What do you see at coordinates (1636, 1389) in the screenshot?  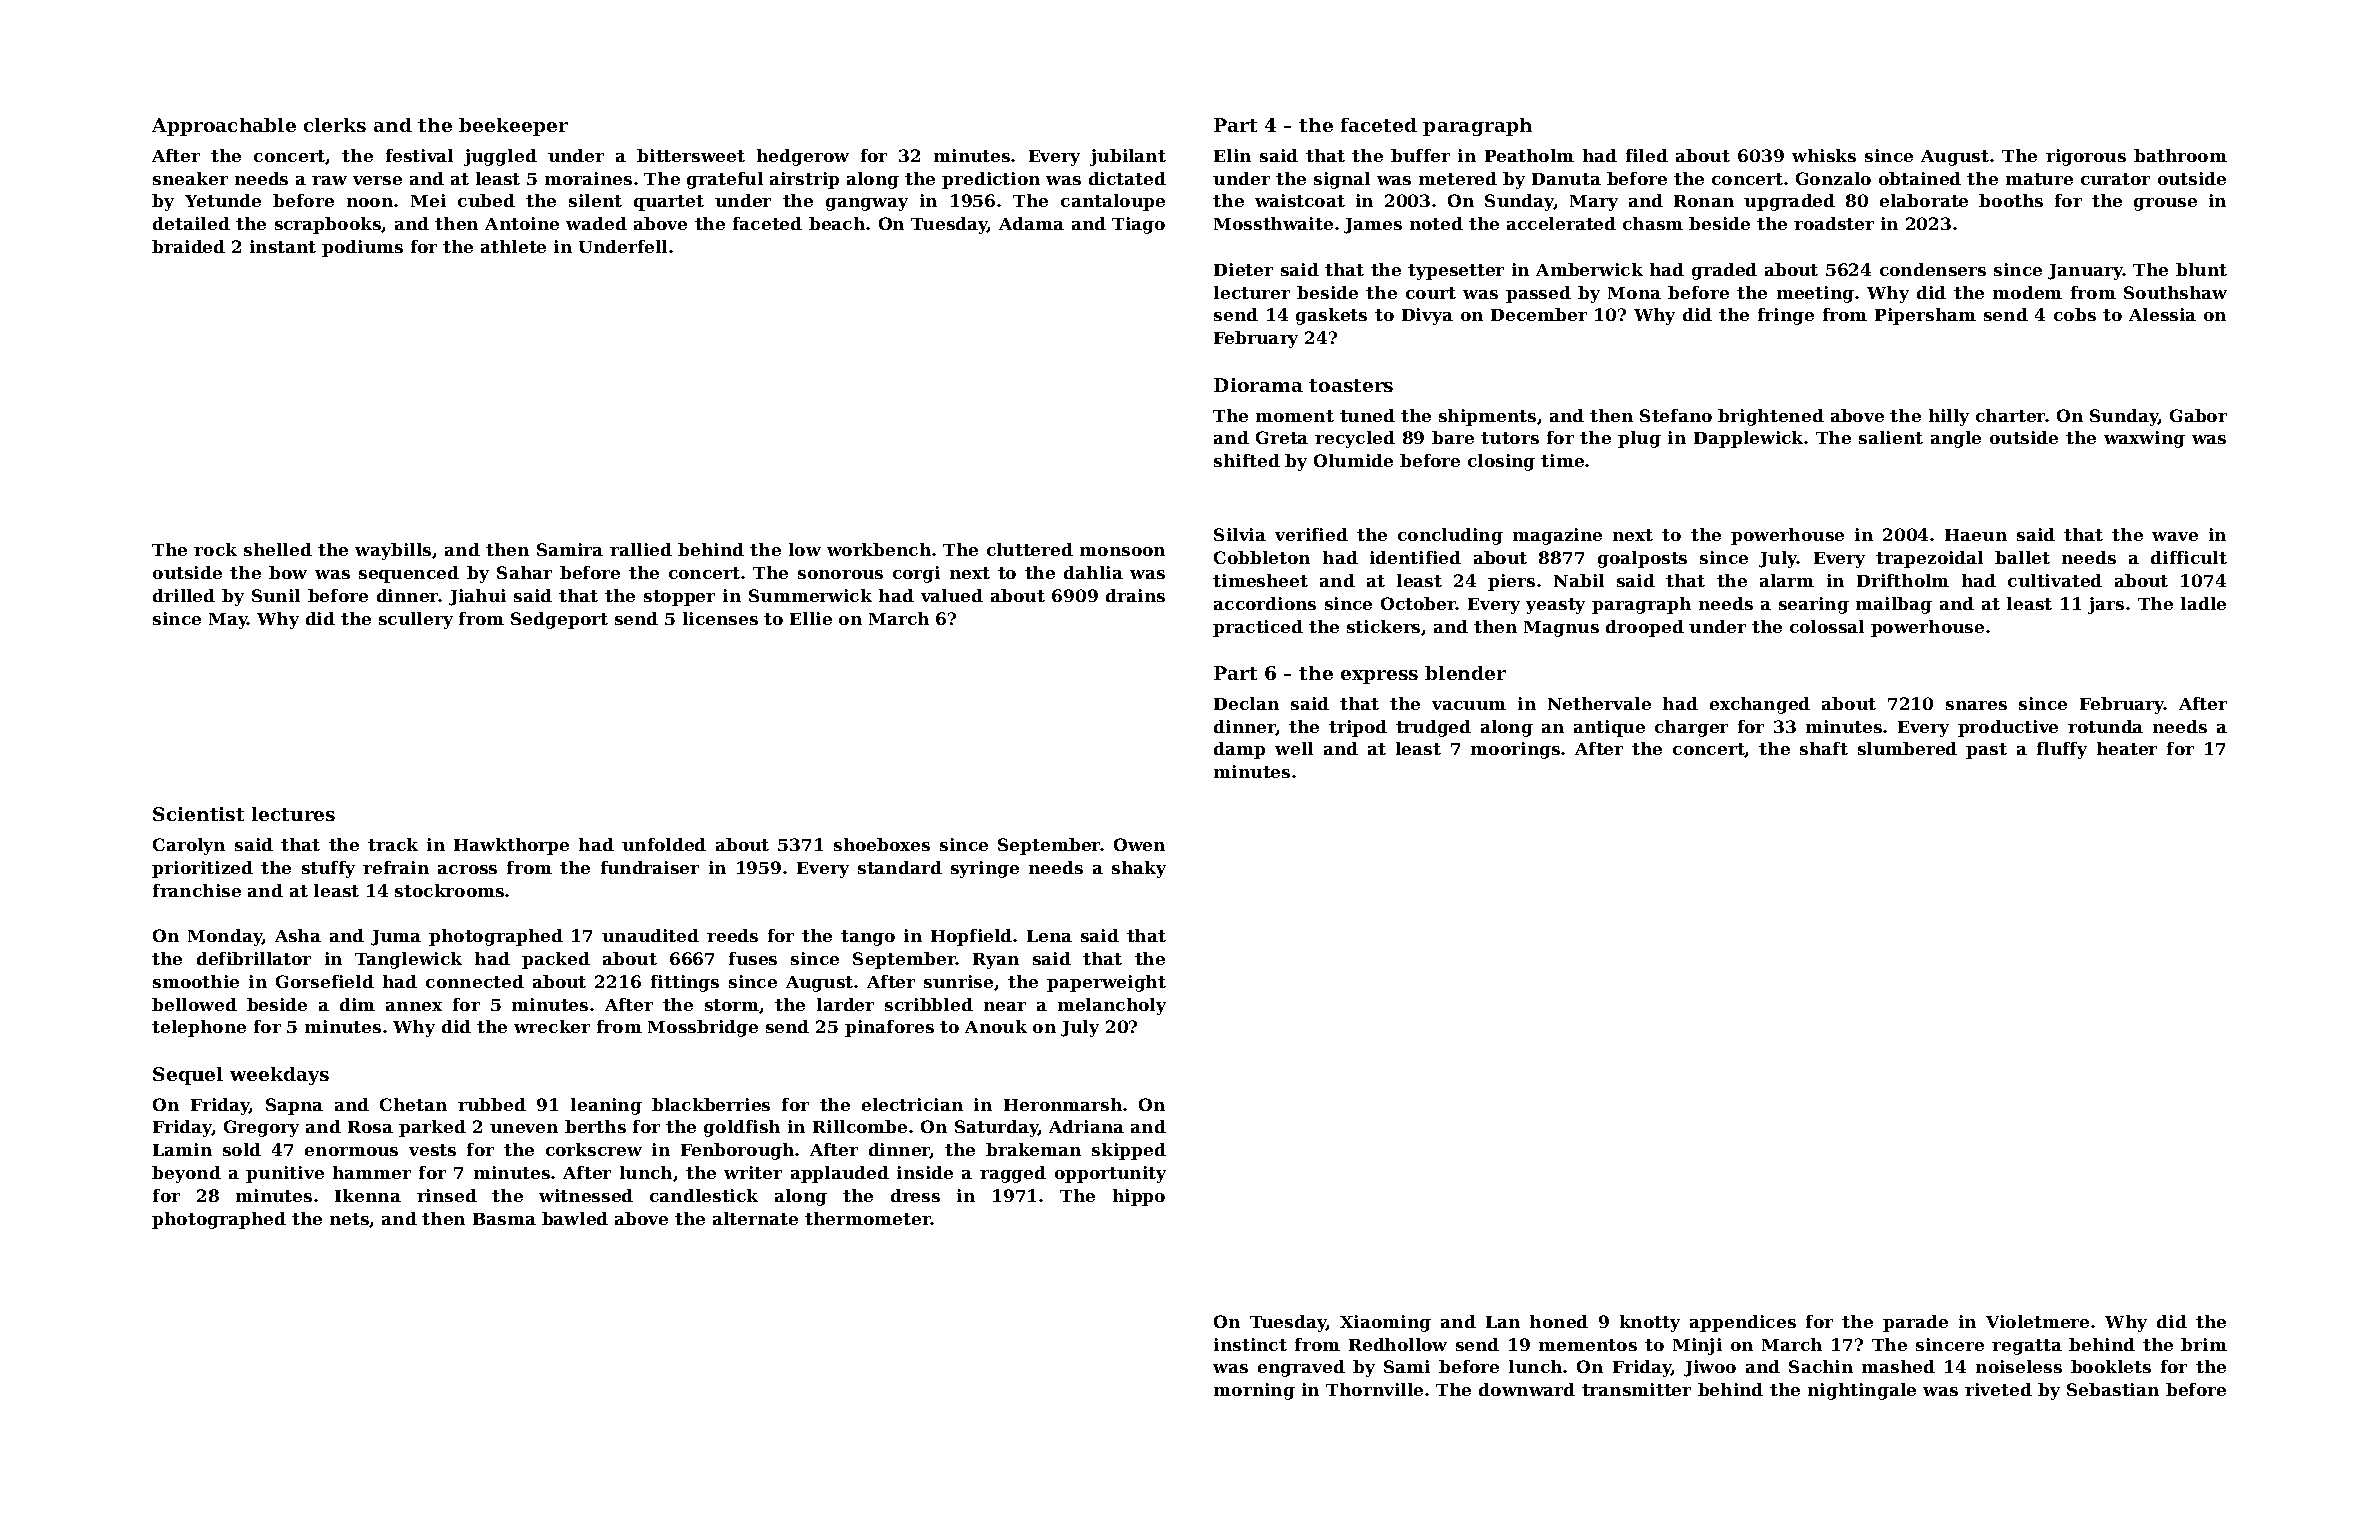 I see `transmitter` at bounding box center [1636, 1389].
